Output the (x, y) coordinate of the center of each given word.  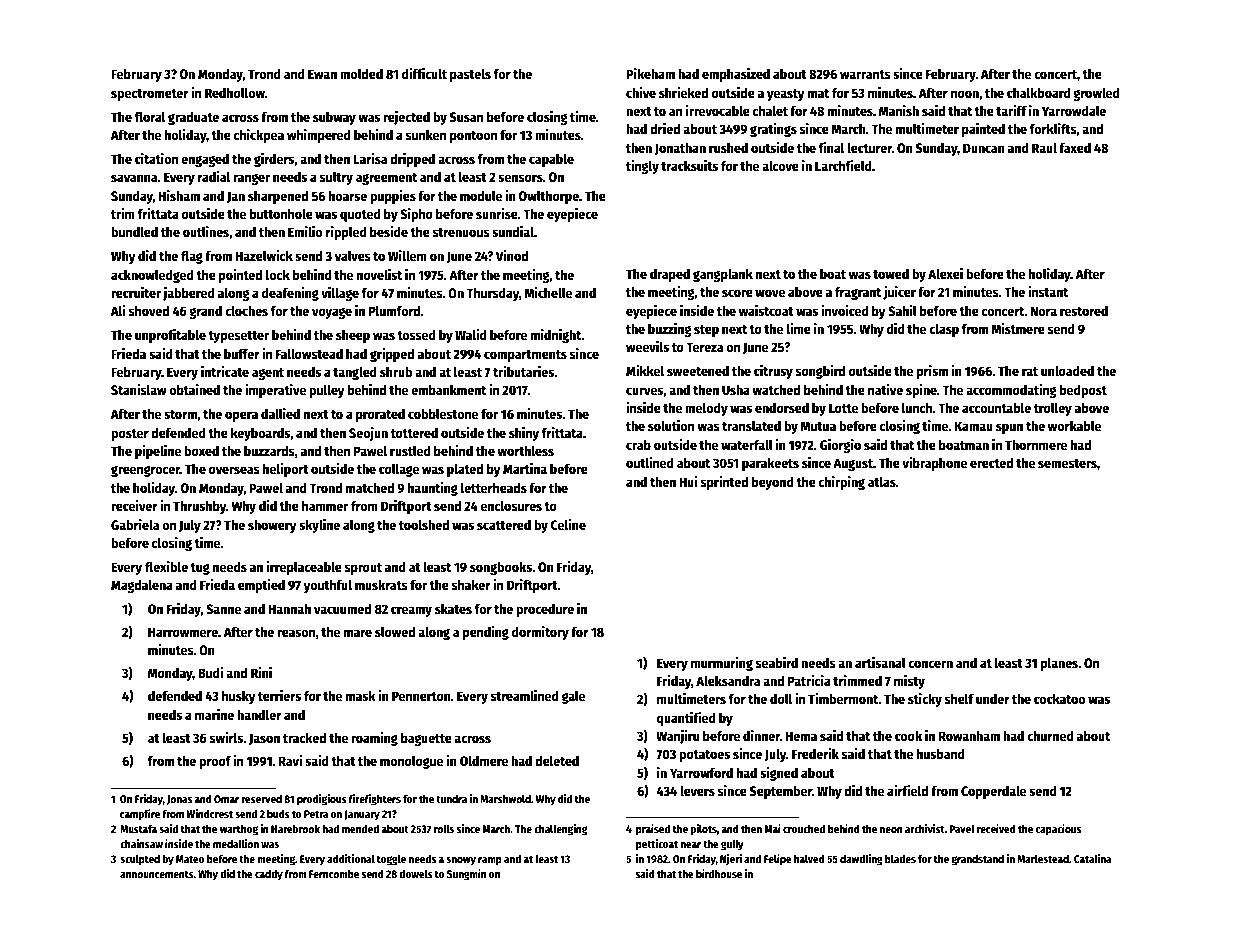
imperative (275, 391)
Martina (525, 468)
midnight (556, 336)
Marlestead (1043, 858)
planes (1059, 664)
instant (1048, 291)
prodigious (322, 800)
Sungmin (466, 875)
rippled (346, 233)
